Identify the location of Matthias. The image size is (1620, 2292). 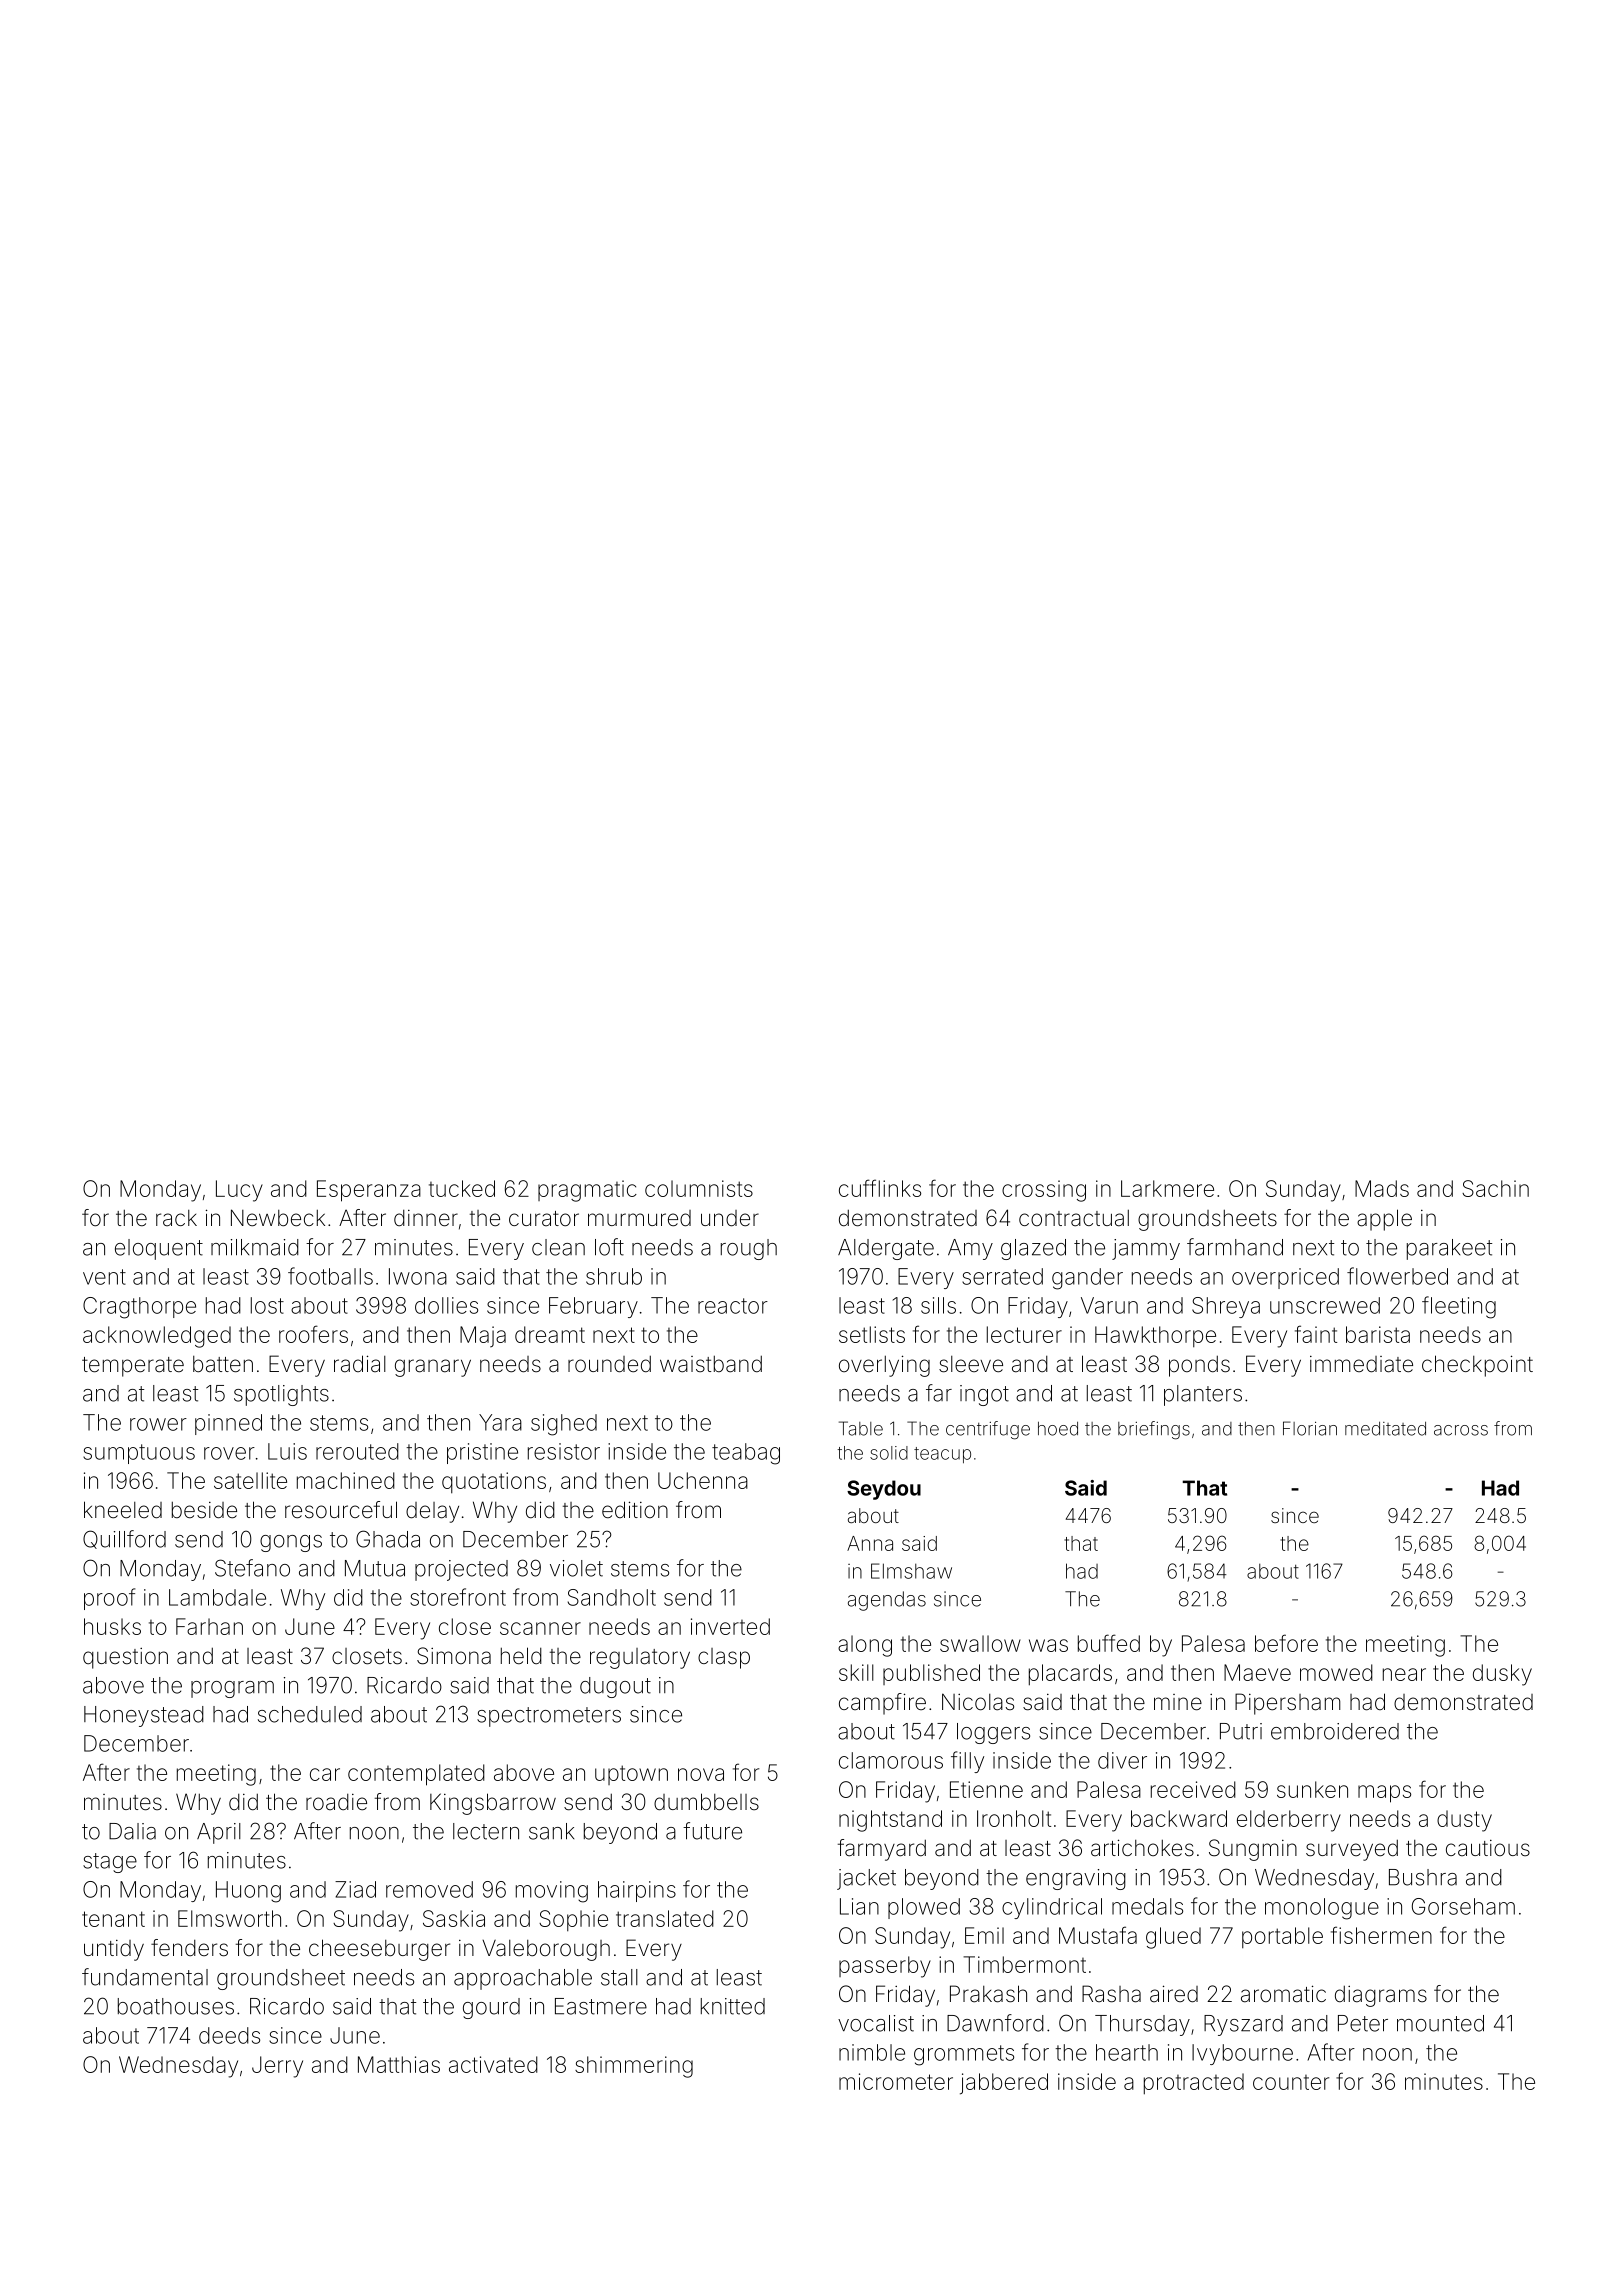
(399, 2064).
